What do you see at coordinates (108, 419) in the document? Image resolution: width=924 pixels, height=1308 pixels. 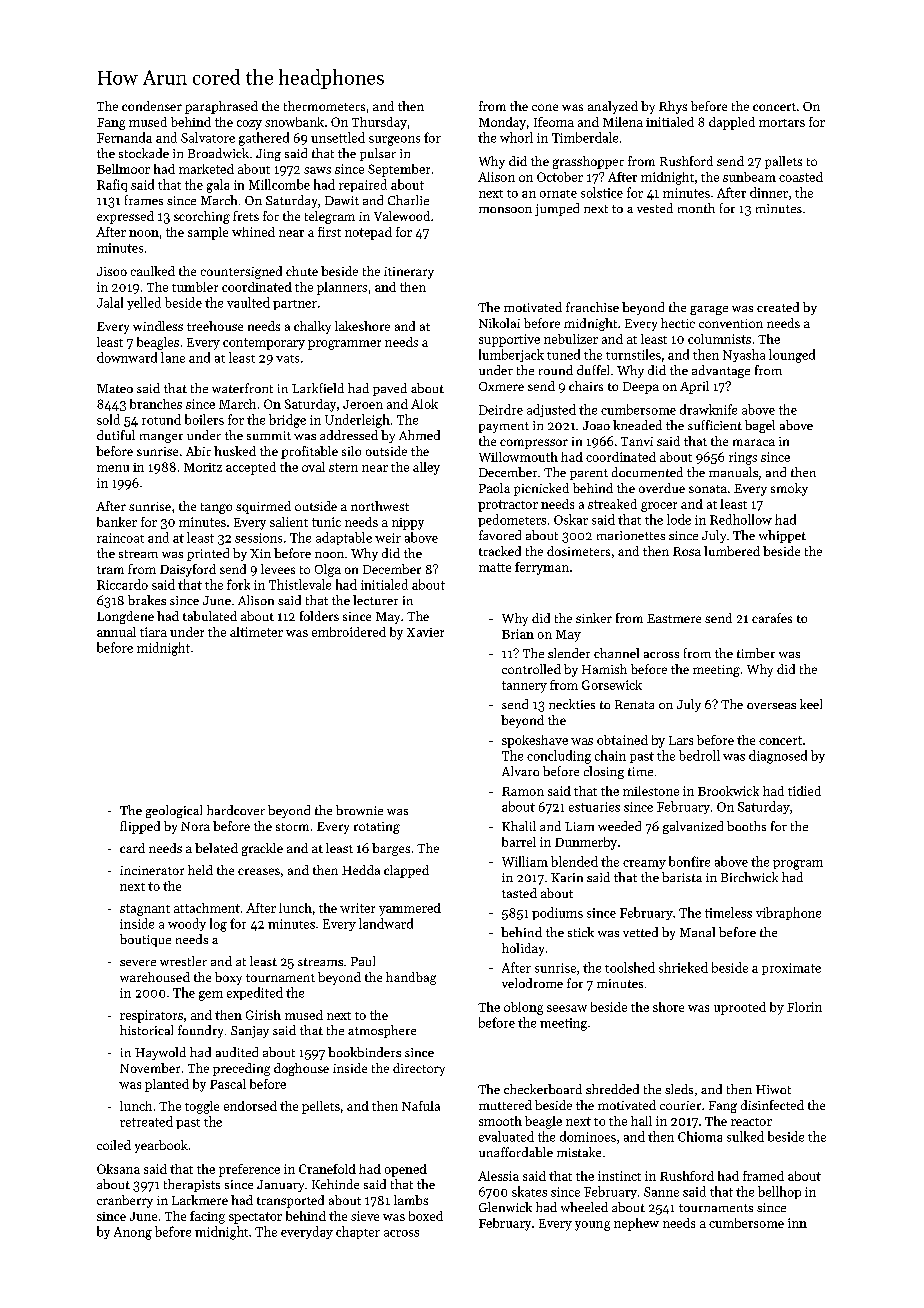 I see `sold` at bounding box center [108, 419].
